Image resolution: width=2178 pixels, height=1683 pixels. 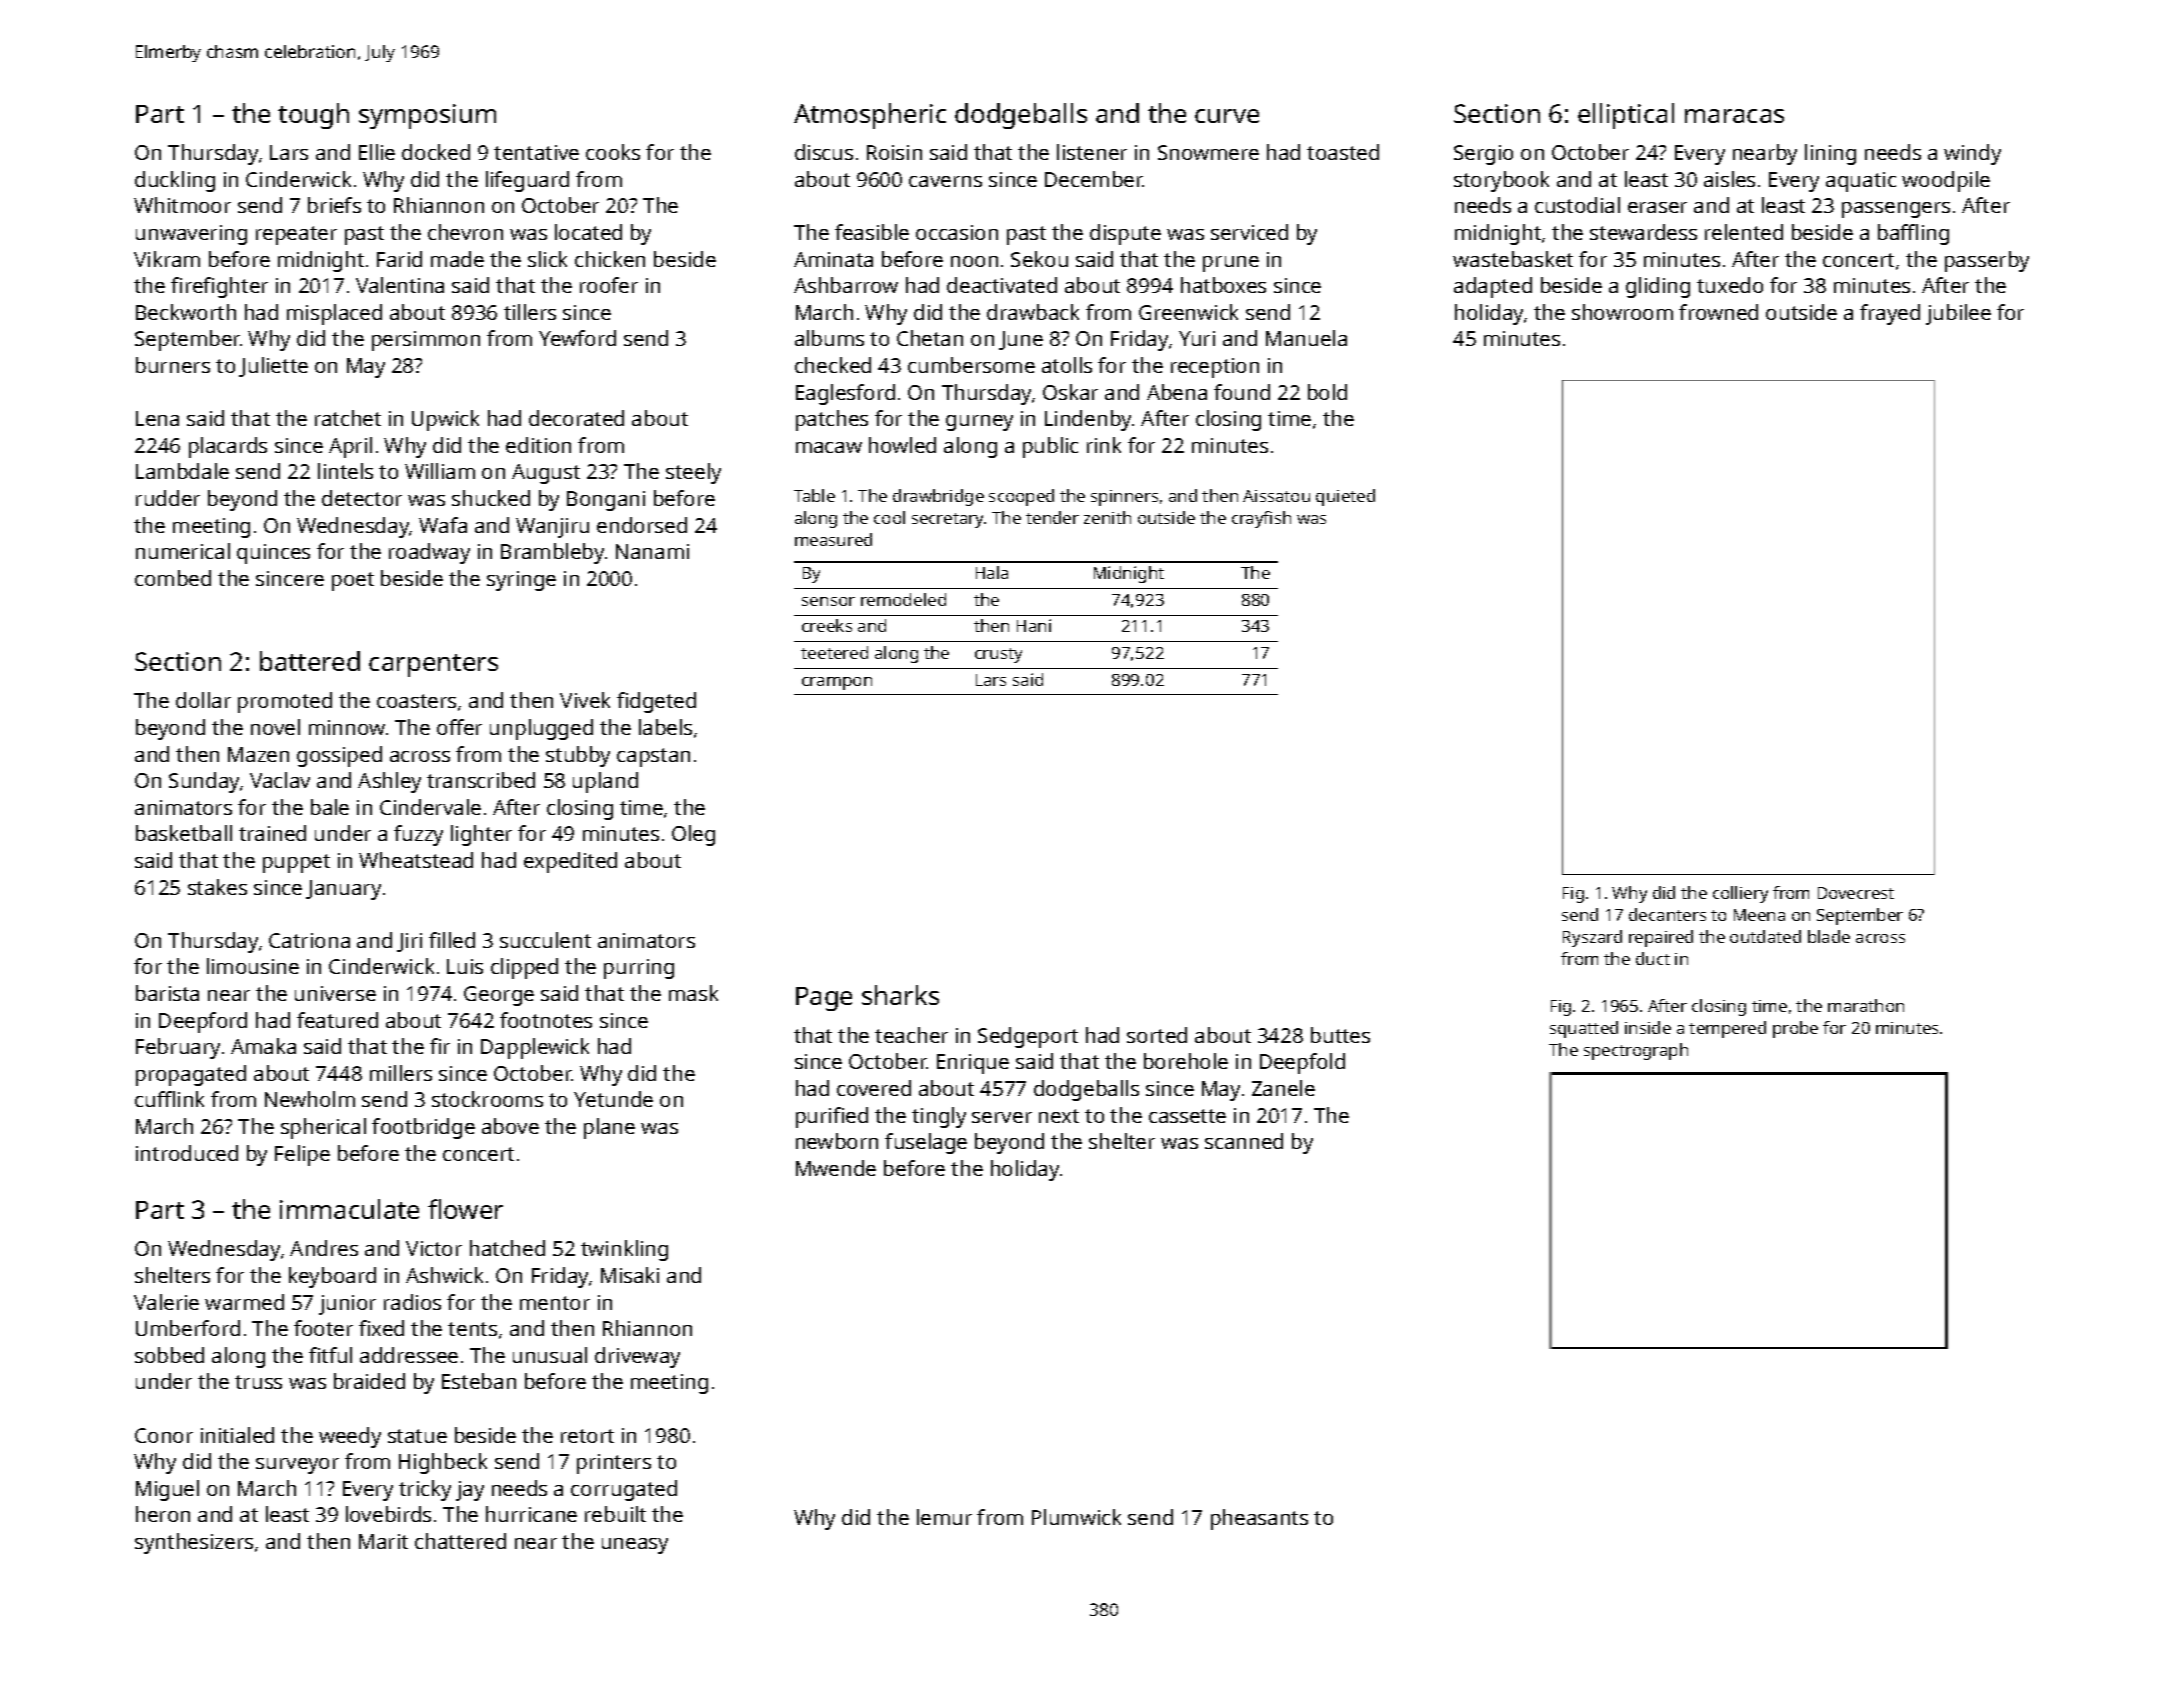 What do you see at coordinates (630, 1275) in the screenshot?
I see `Misaki` at bounding box center [630, 1275].
